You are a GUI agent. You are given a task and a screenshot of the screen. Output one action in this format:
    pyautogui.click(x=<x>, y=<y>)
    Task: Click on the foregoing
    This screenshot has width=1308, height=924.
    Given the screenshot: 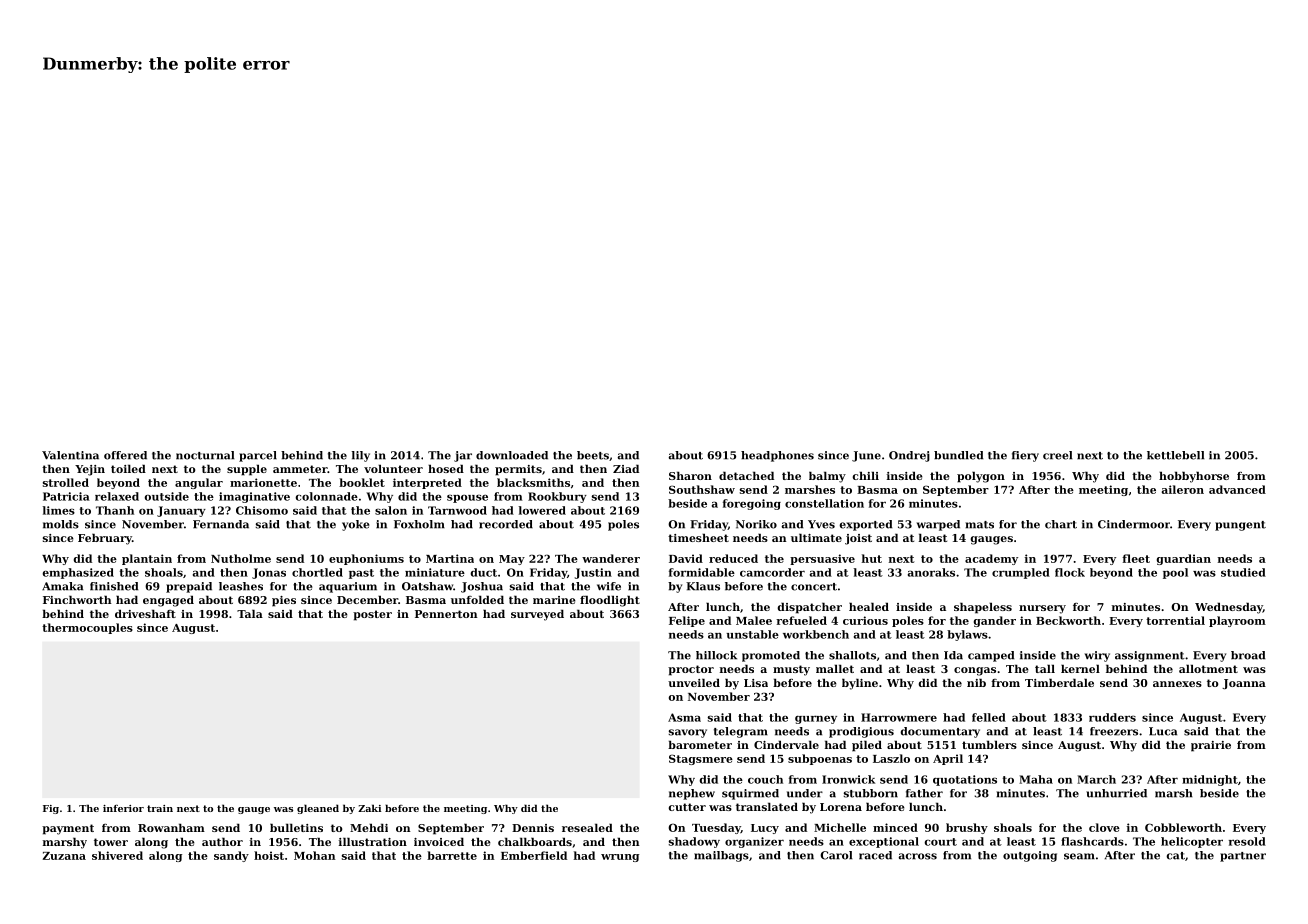 What is the action you would take?
    pyautogui.click(x=752, y=504)
